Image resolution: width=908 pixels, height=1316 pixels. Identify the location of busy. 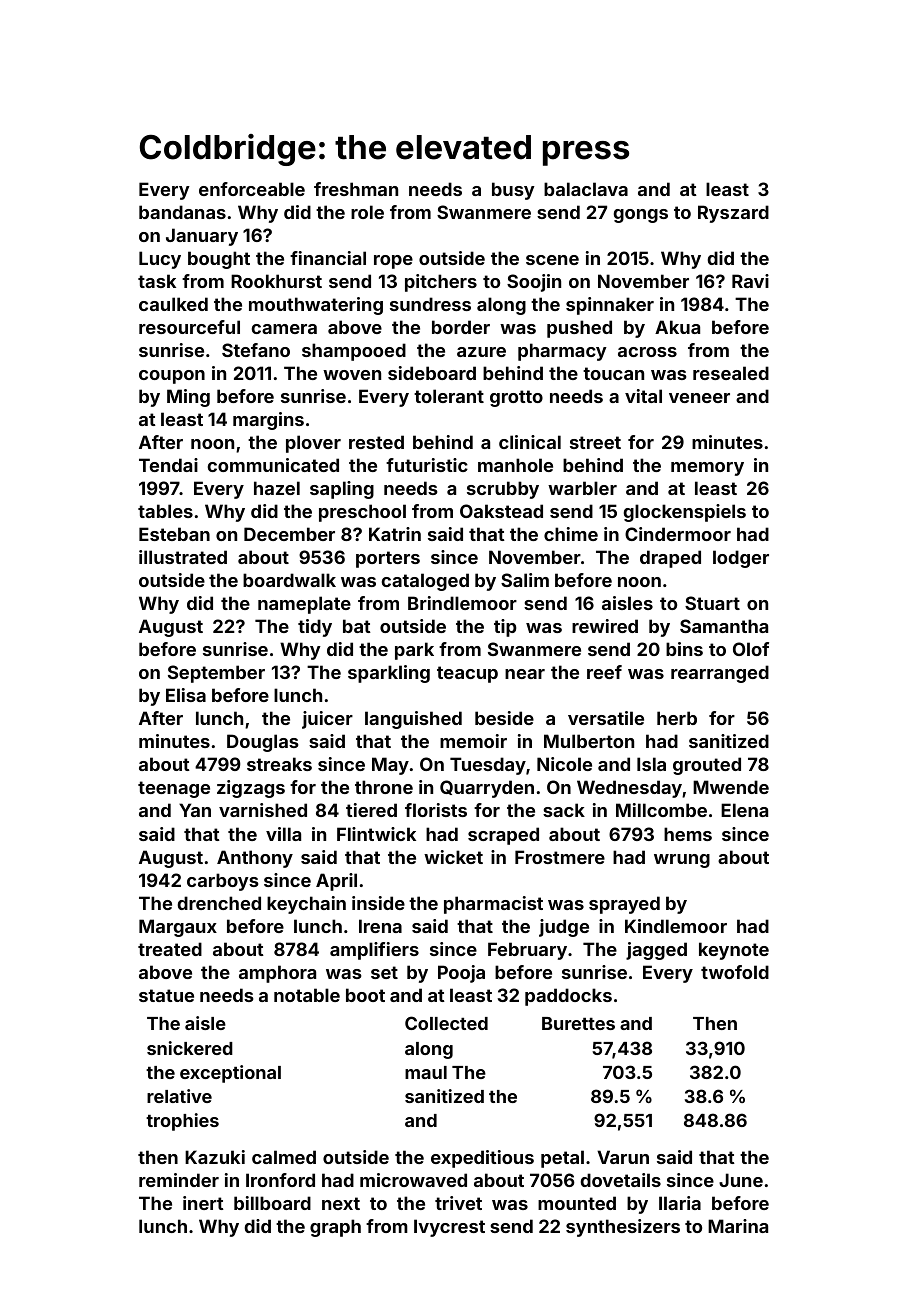
(513, 191).
